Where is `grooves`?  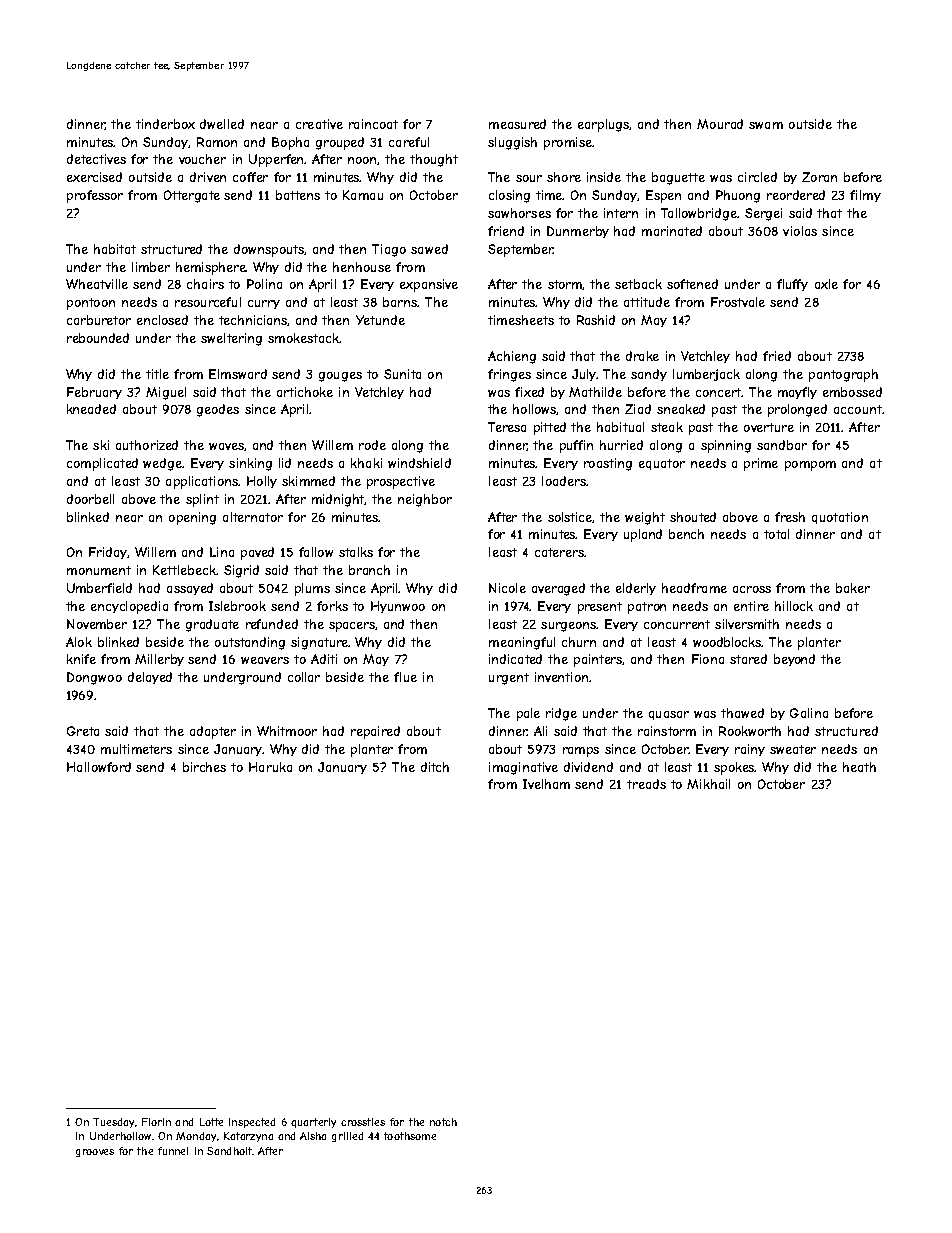 grooves is located at coordinates (95, 1153).
